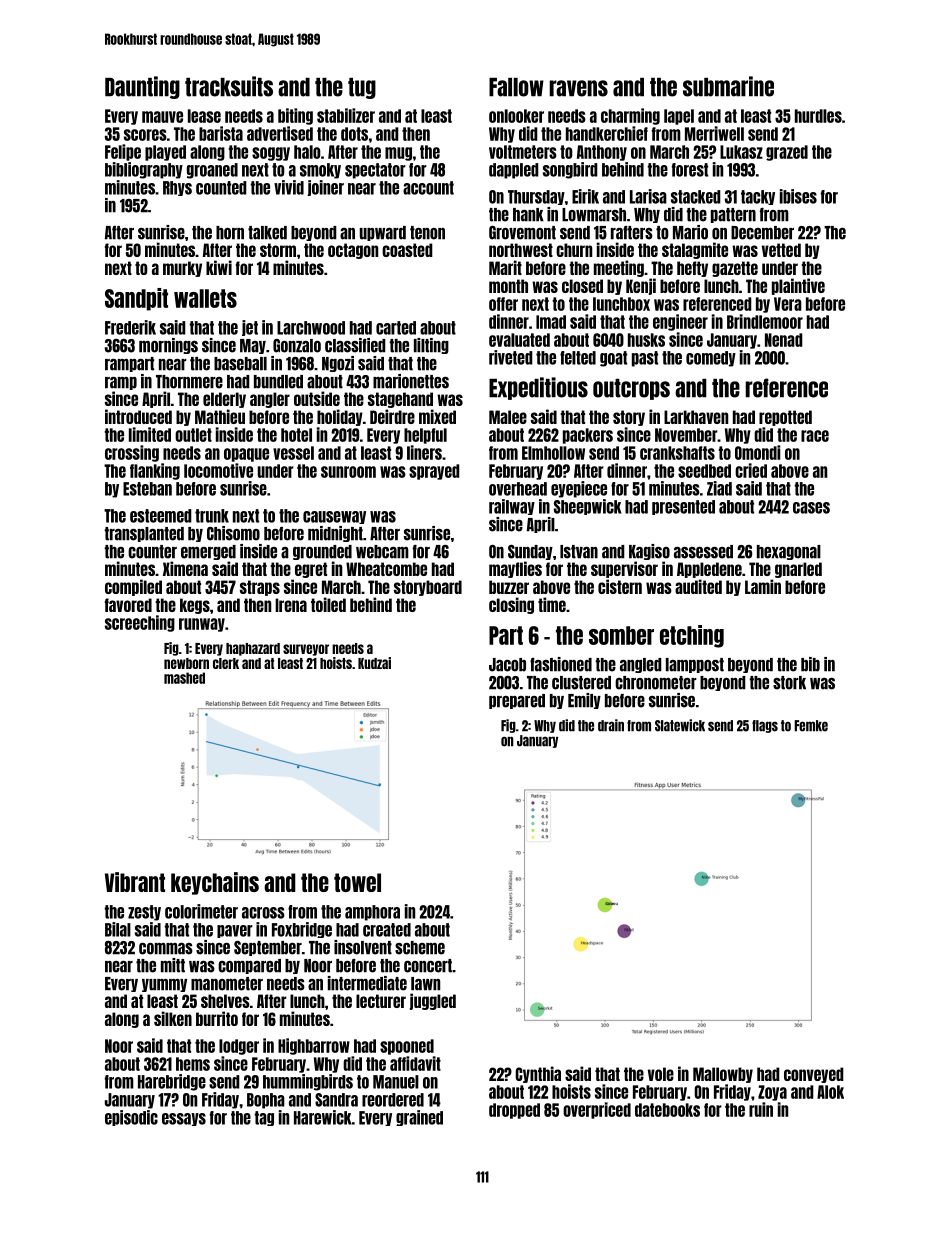 The width and height of the screenshot is (952, 1233). Describe the element at coordinates (184, 1119) in the screenshot. I see `essays` at that location.
